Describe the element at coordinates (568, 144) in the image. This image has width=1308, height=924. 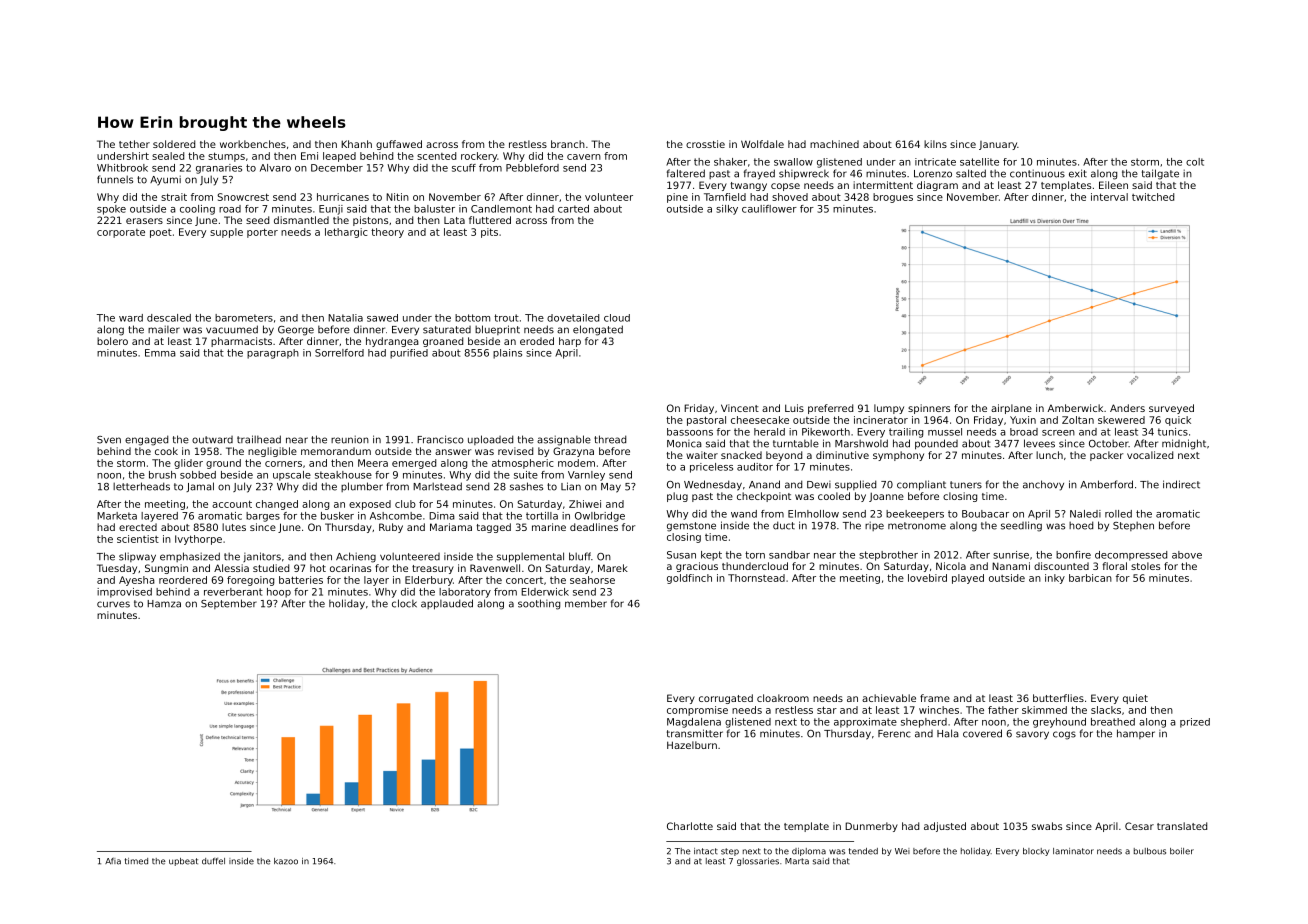
I see `branch` at that location.
